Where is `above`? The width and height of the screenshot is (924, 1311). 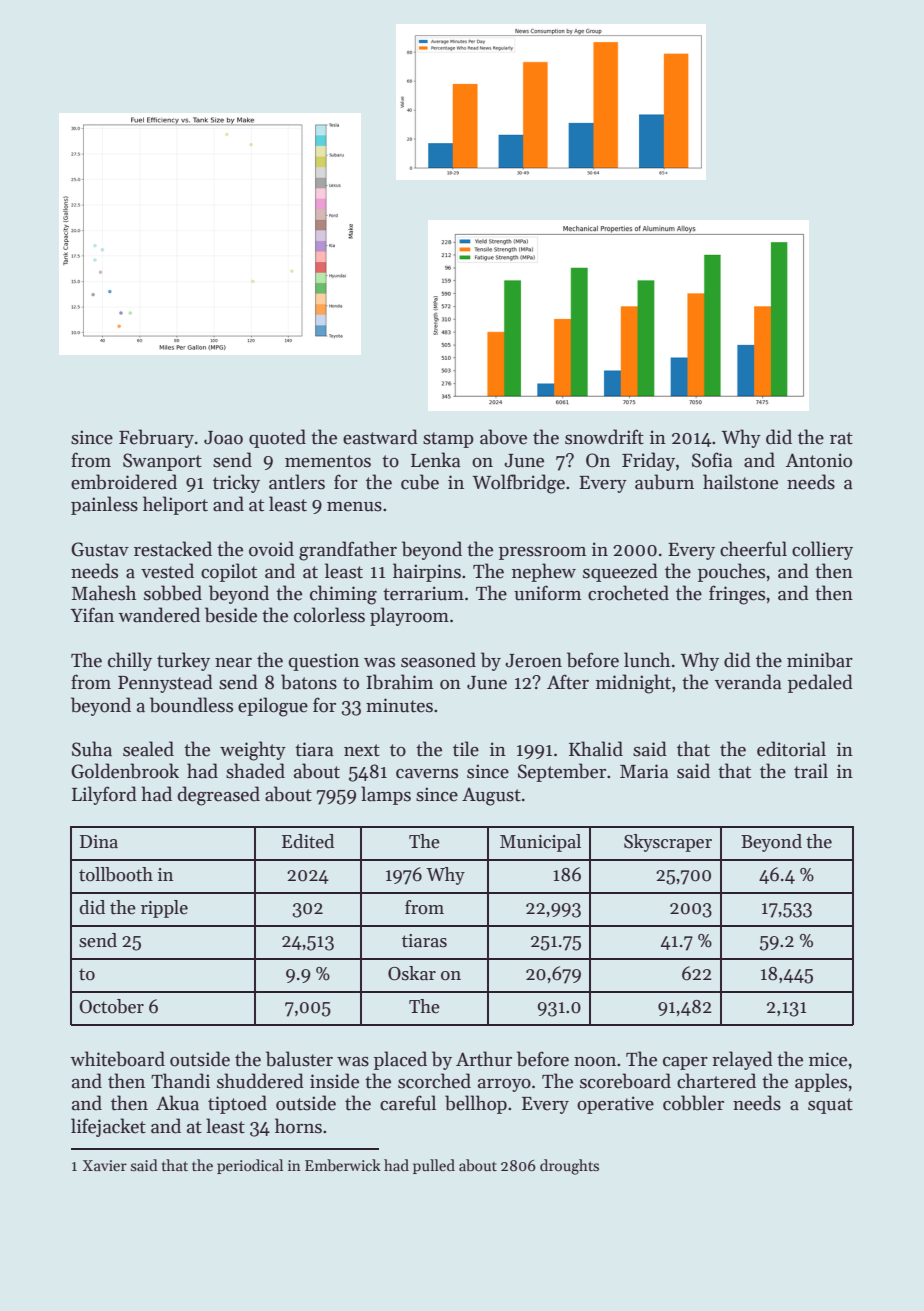
above is located at coordinates (503, 437).
